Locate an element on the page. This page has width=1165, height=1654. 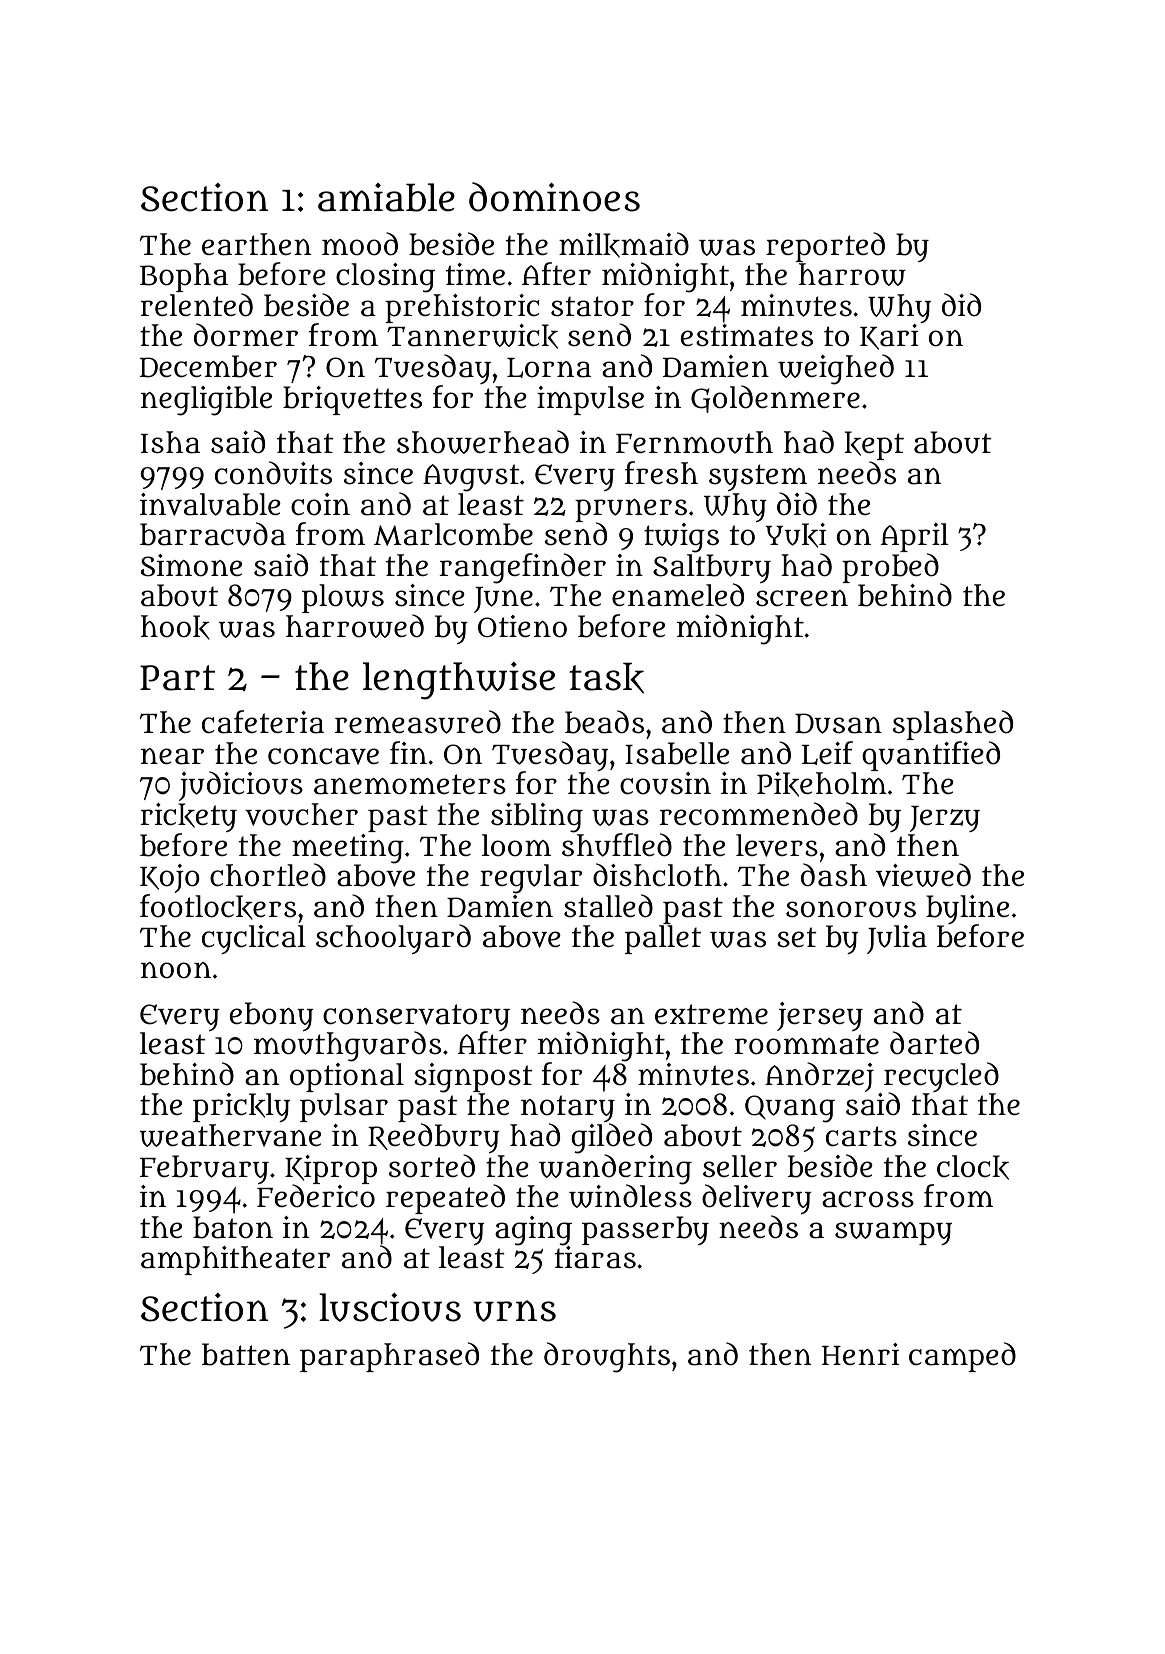
task is located at coordinates (606, 677).
